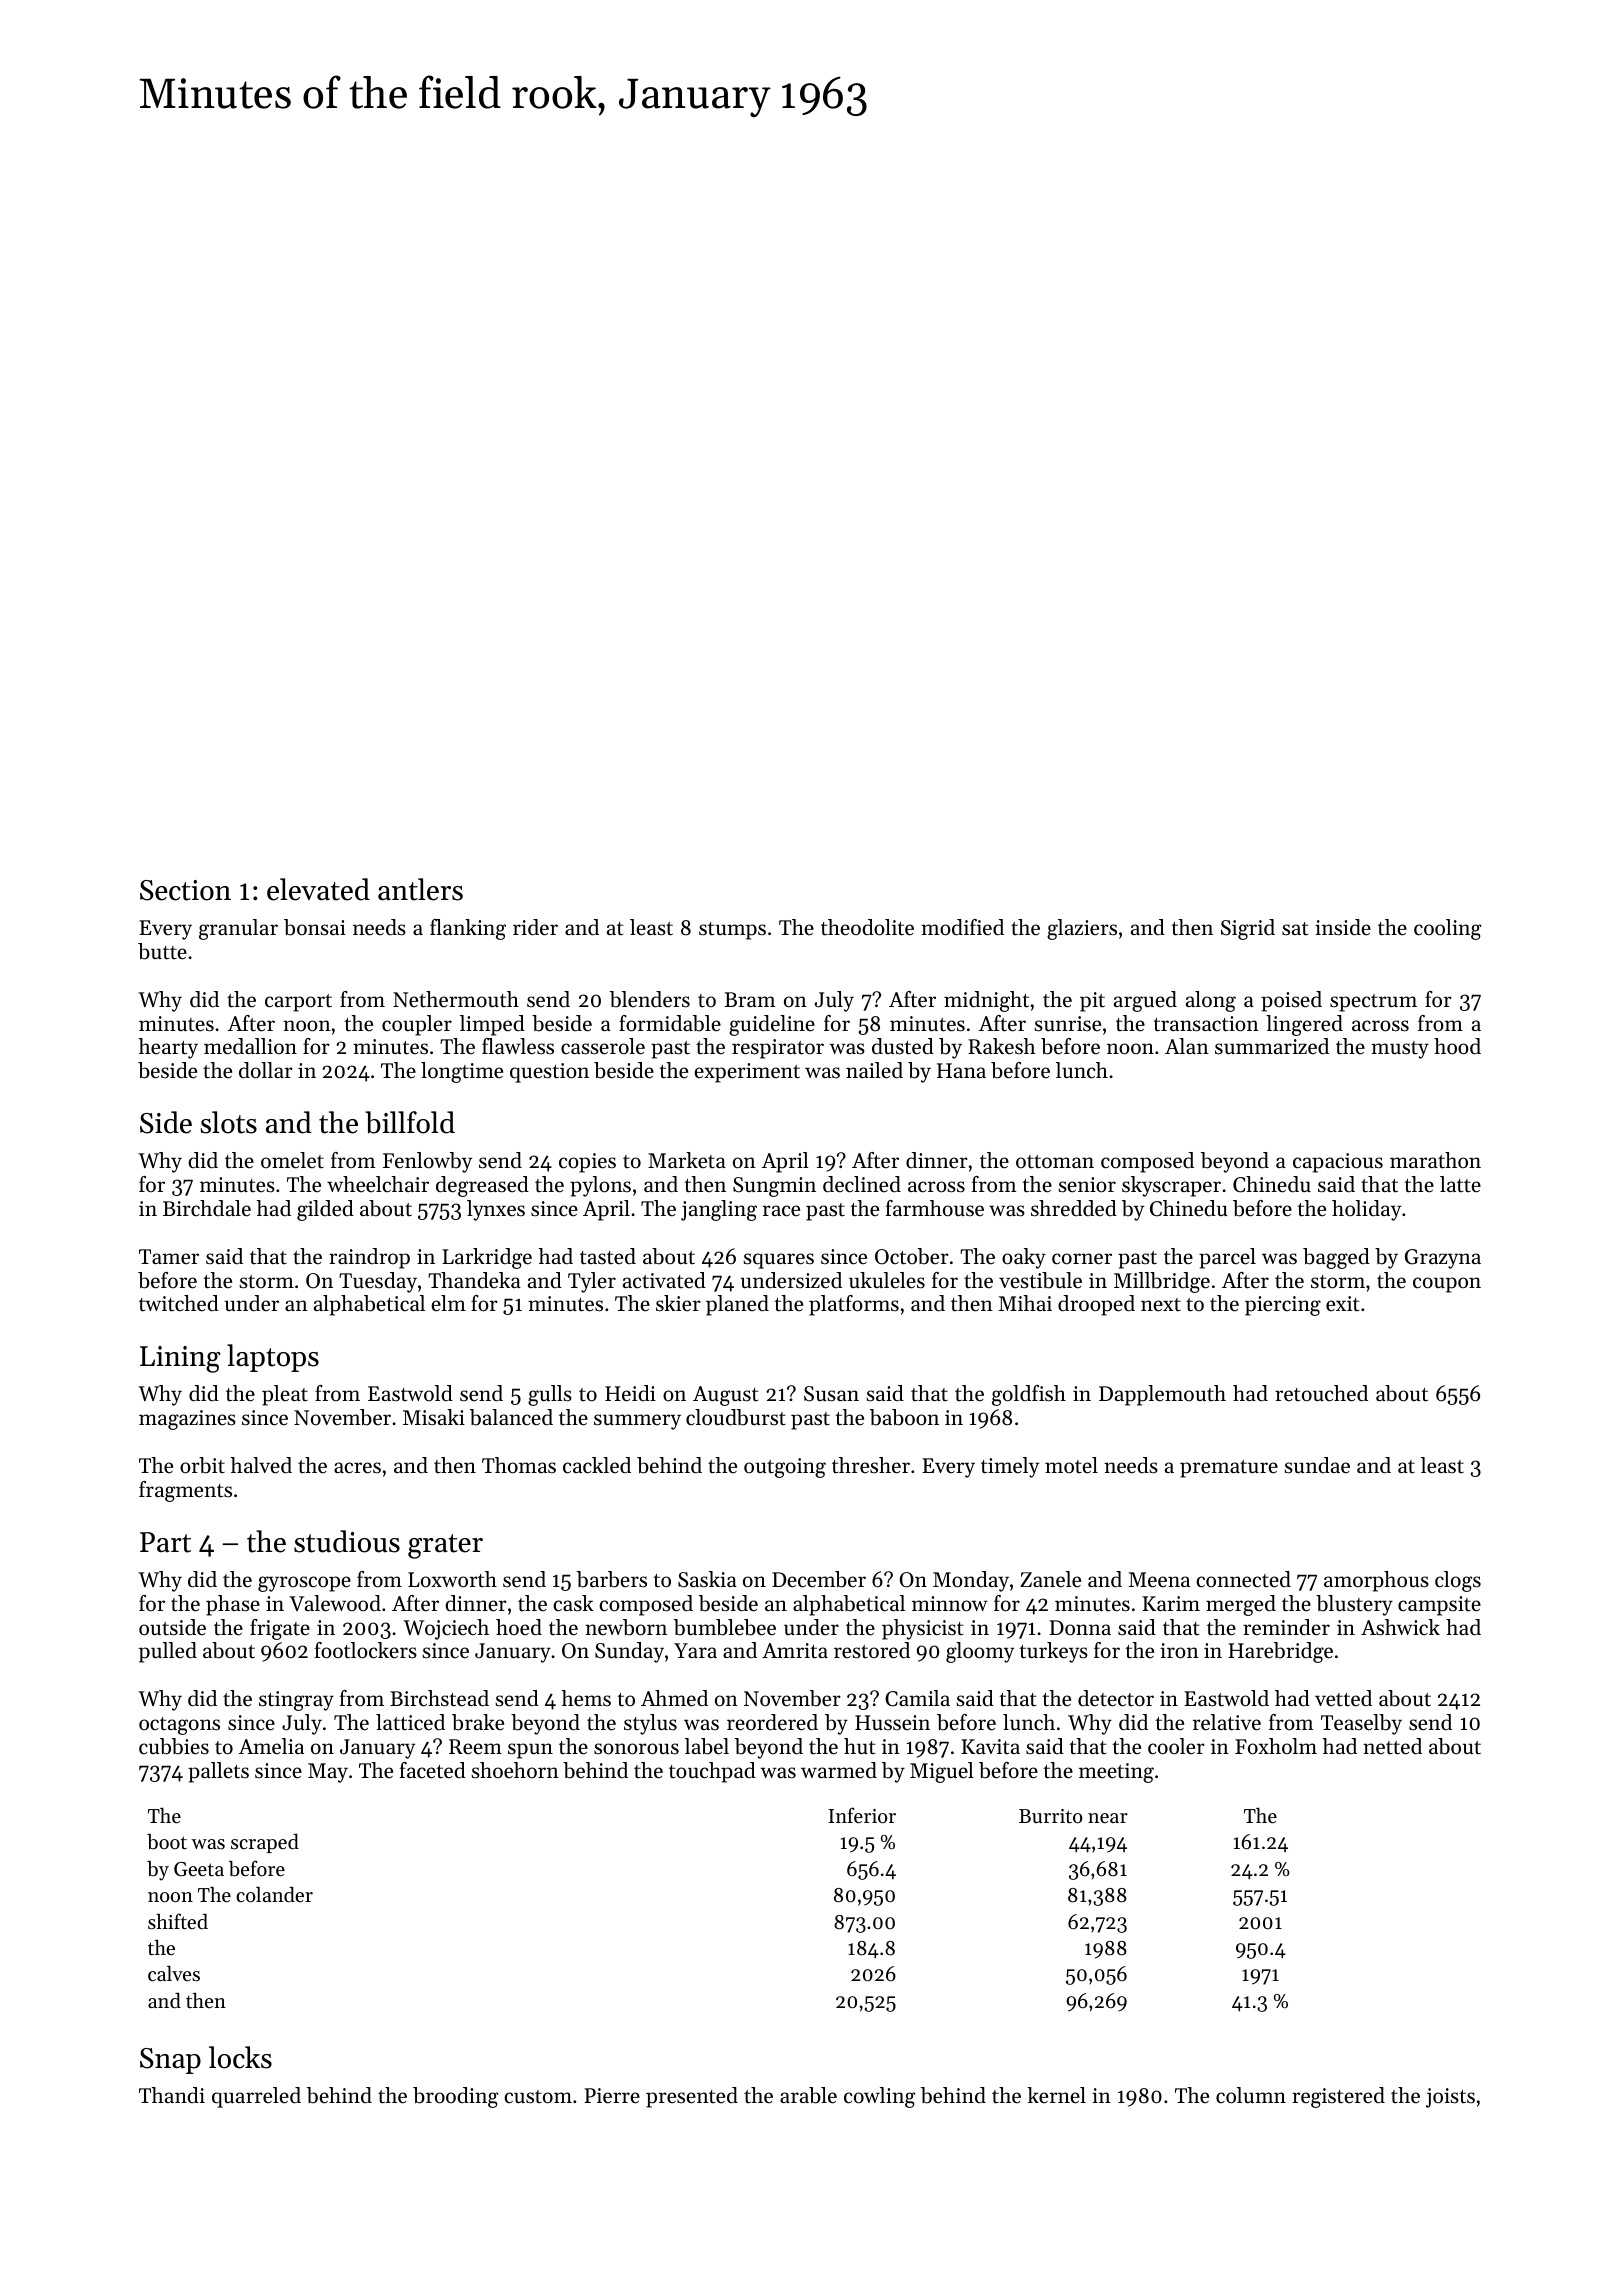  I want to click on Loxworth, so click(452, 1579).
